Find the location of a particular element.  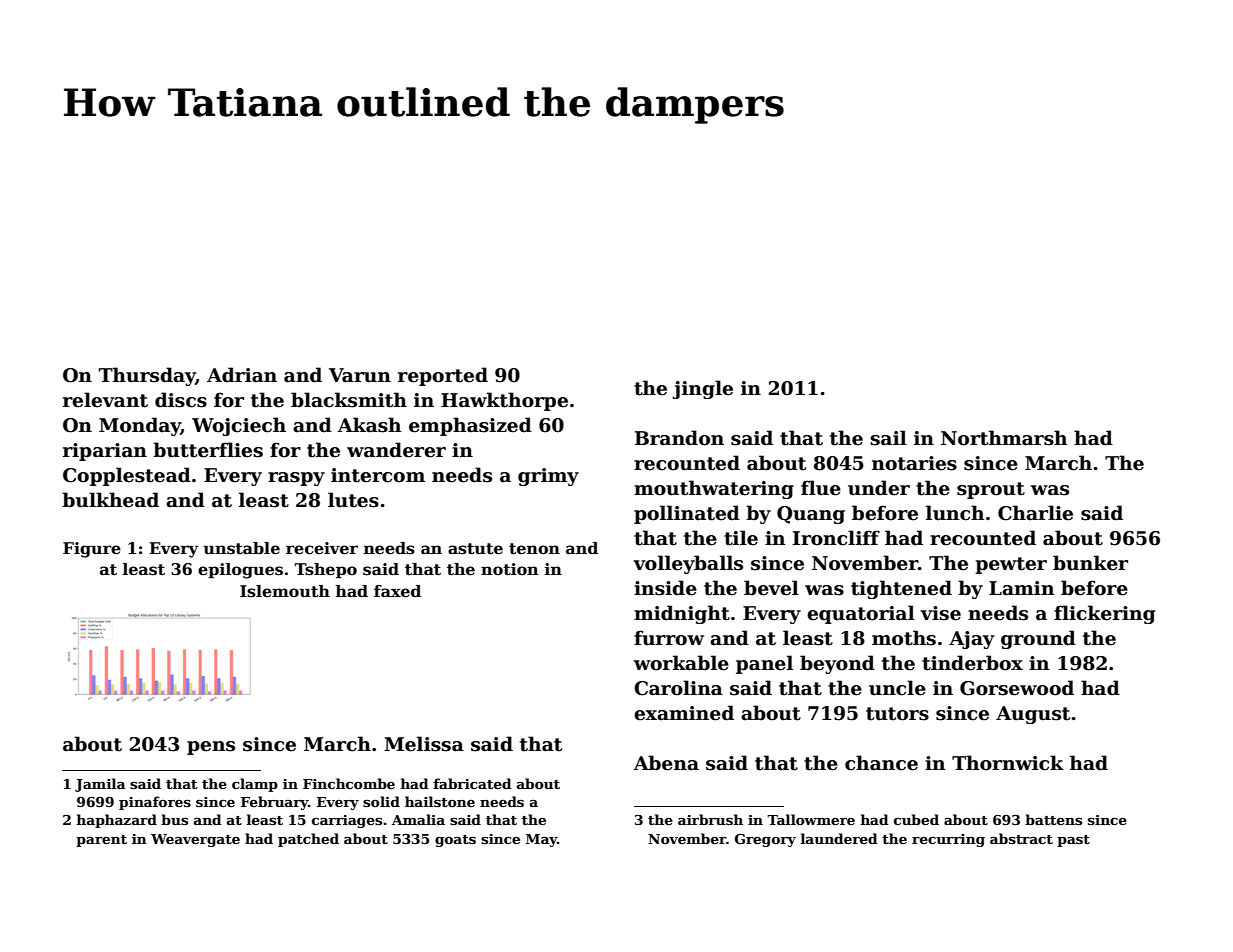

pinafores is located at coordinates (155, 803).
